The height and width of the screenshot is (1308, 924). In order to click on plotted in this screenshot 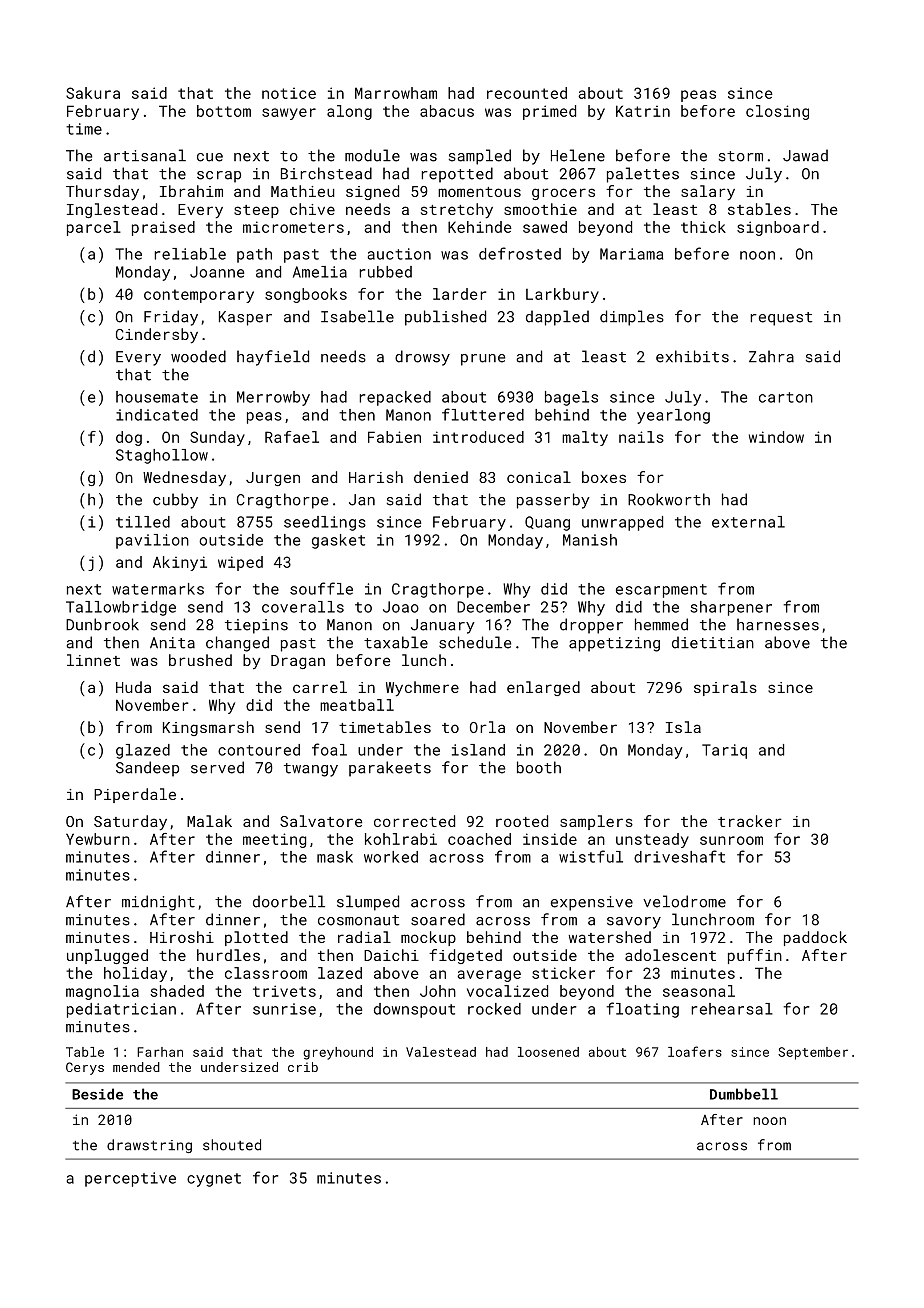, I will do `click(256, 938)`.
